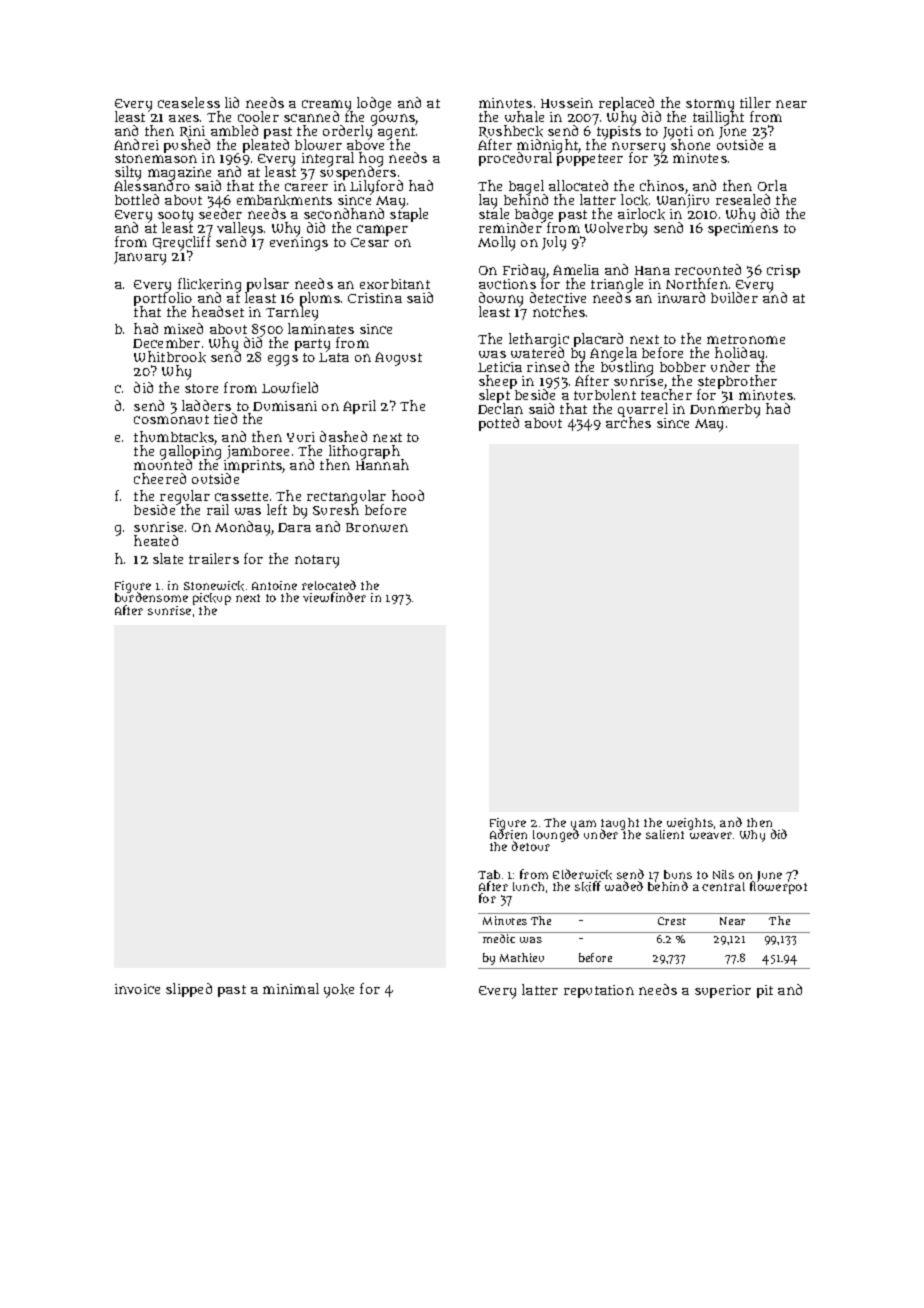 Image resolution: width=924 pixels, height=1308 pixels. I want to click on ceaseless, so click(189, 102).
